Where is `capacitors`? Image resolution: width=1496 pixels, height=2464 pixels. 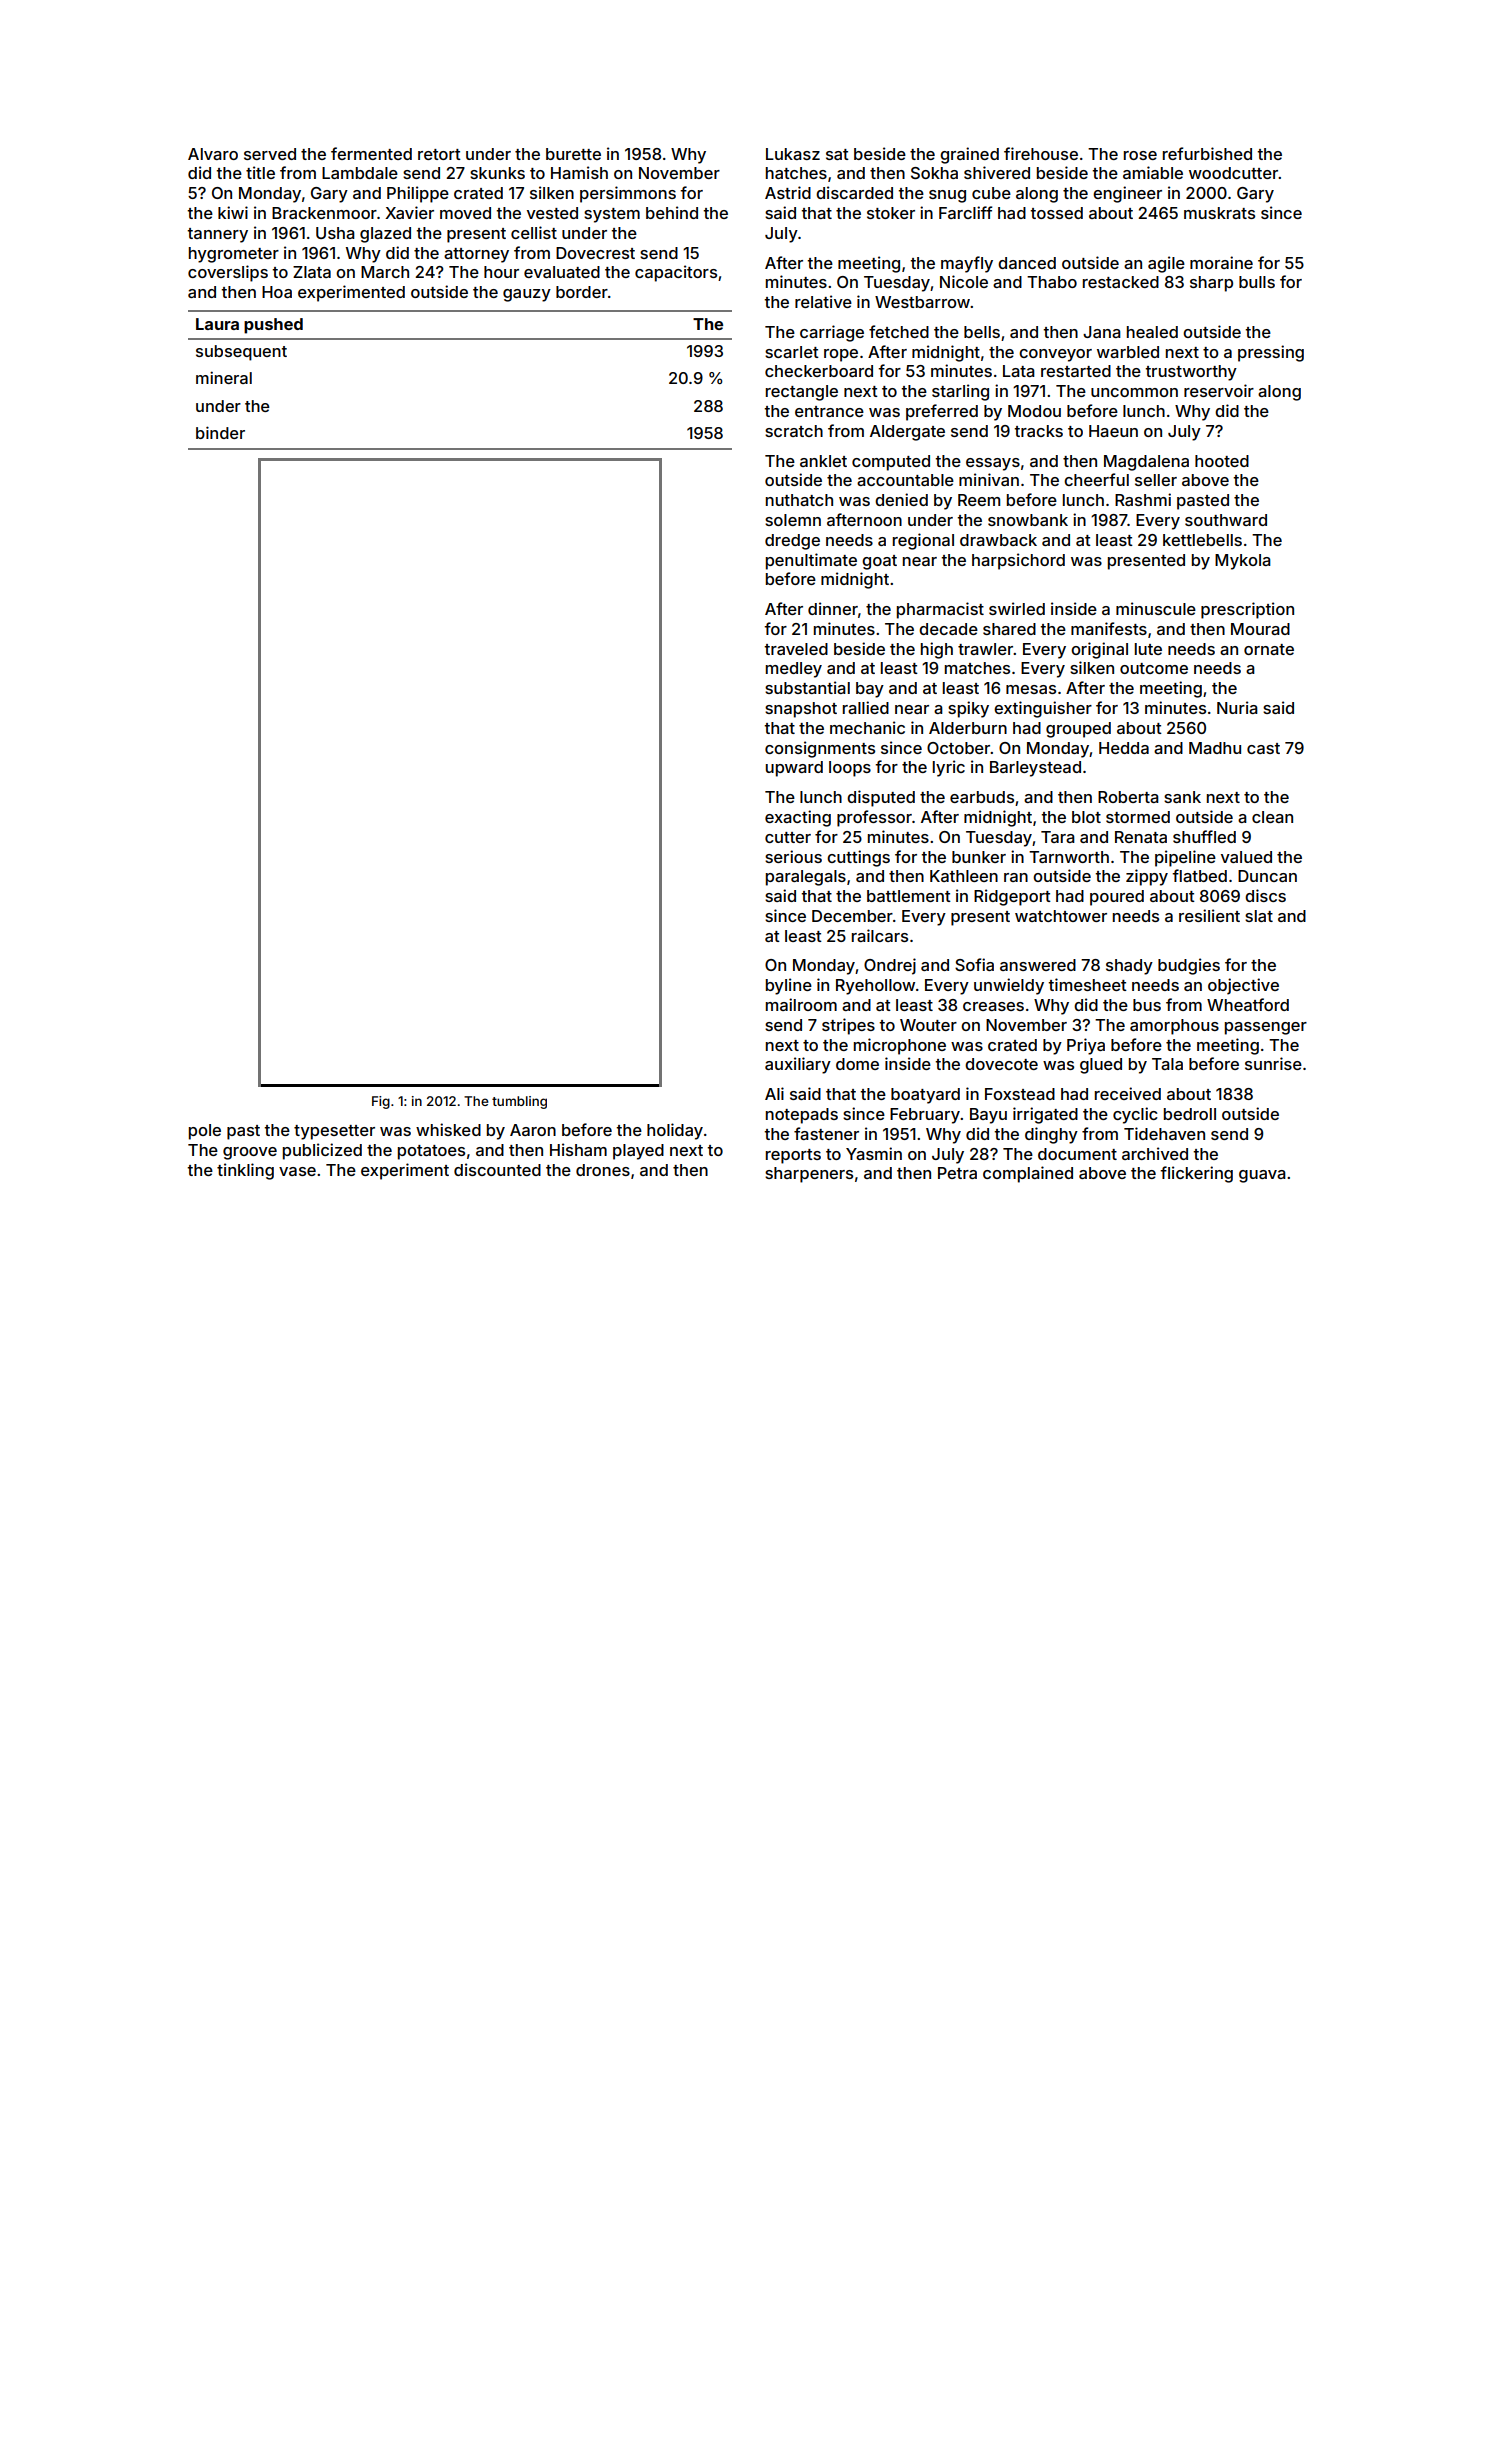 capacitors is located at coordinates (676, 273).
